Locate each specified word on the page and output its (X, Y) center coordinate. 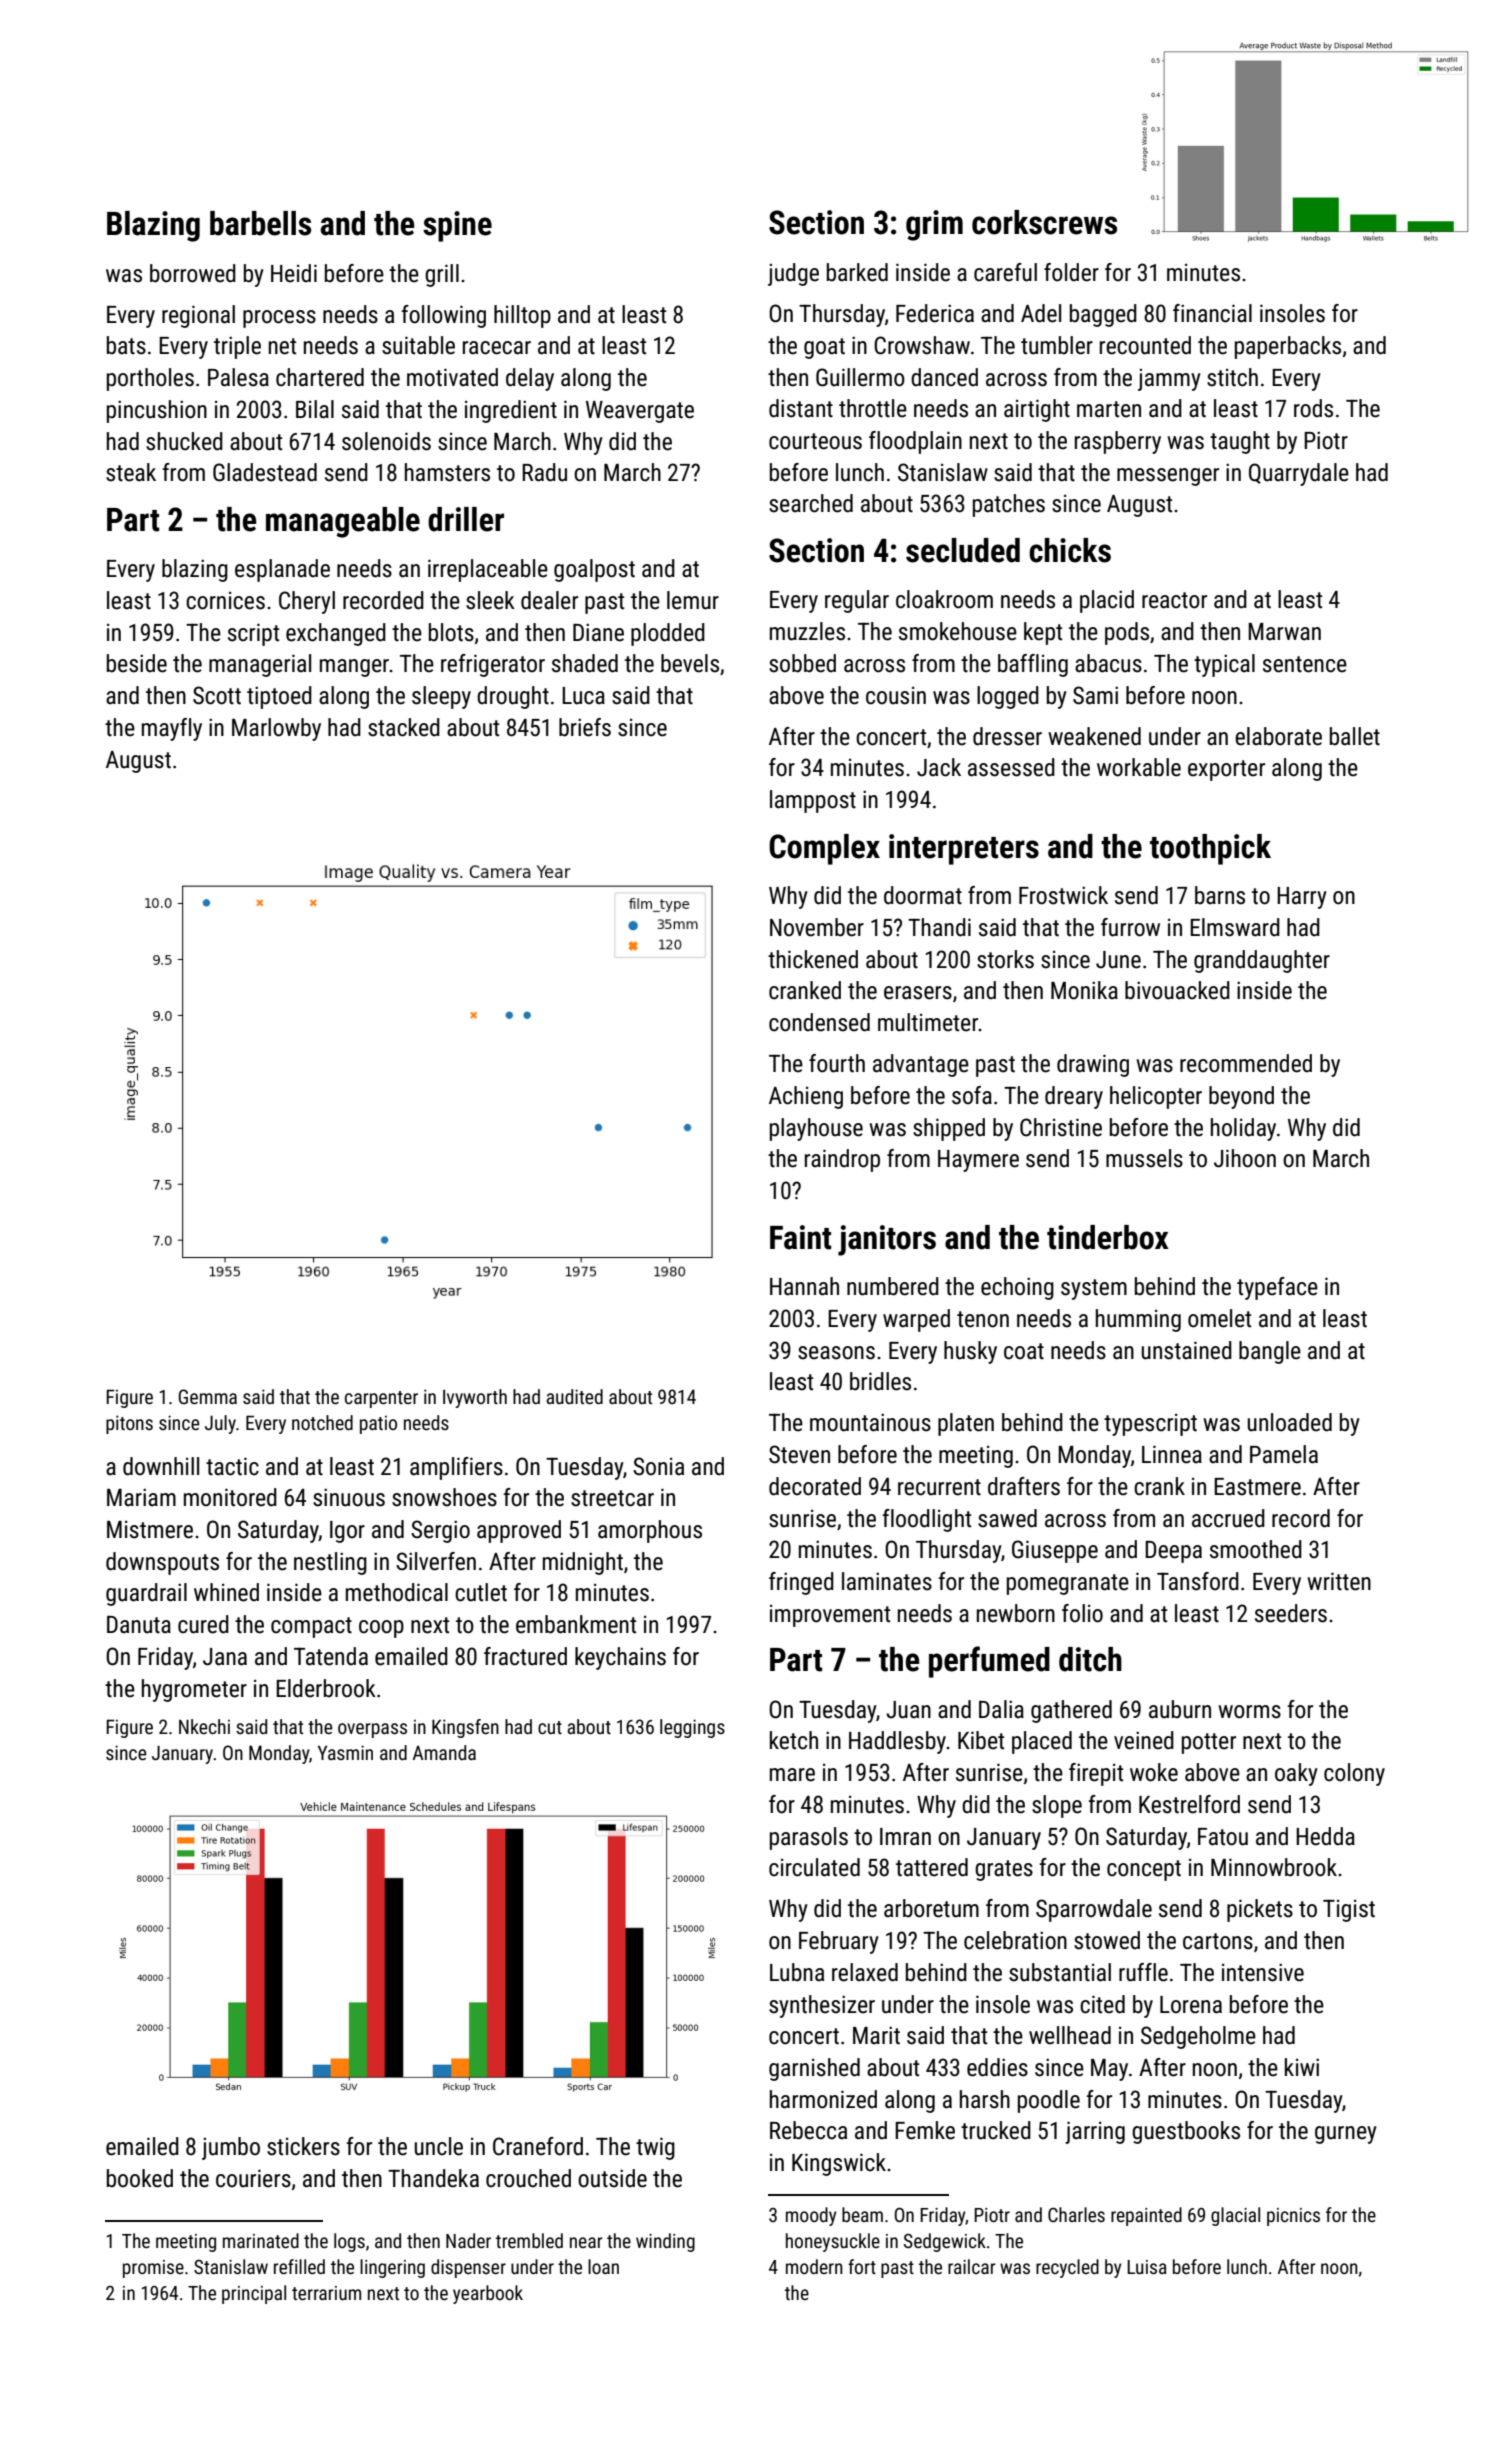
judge (793, 274)
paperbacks (1288, 347)
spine (457, 226)
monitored (230, 1497)
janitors (887, 1240)
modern (814, 2266)
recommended (1246, 1063)
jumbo (231, 2148)
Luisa (1147, 2267)
